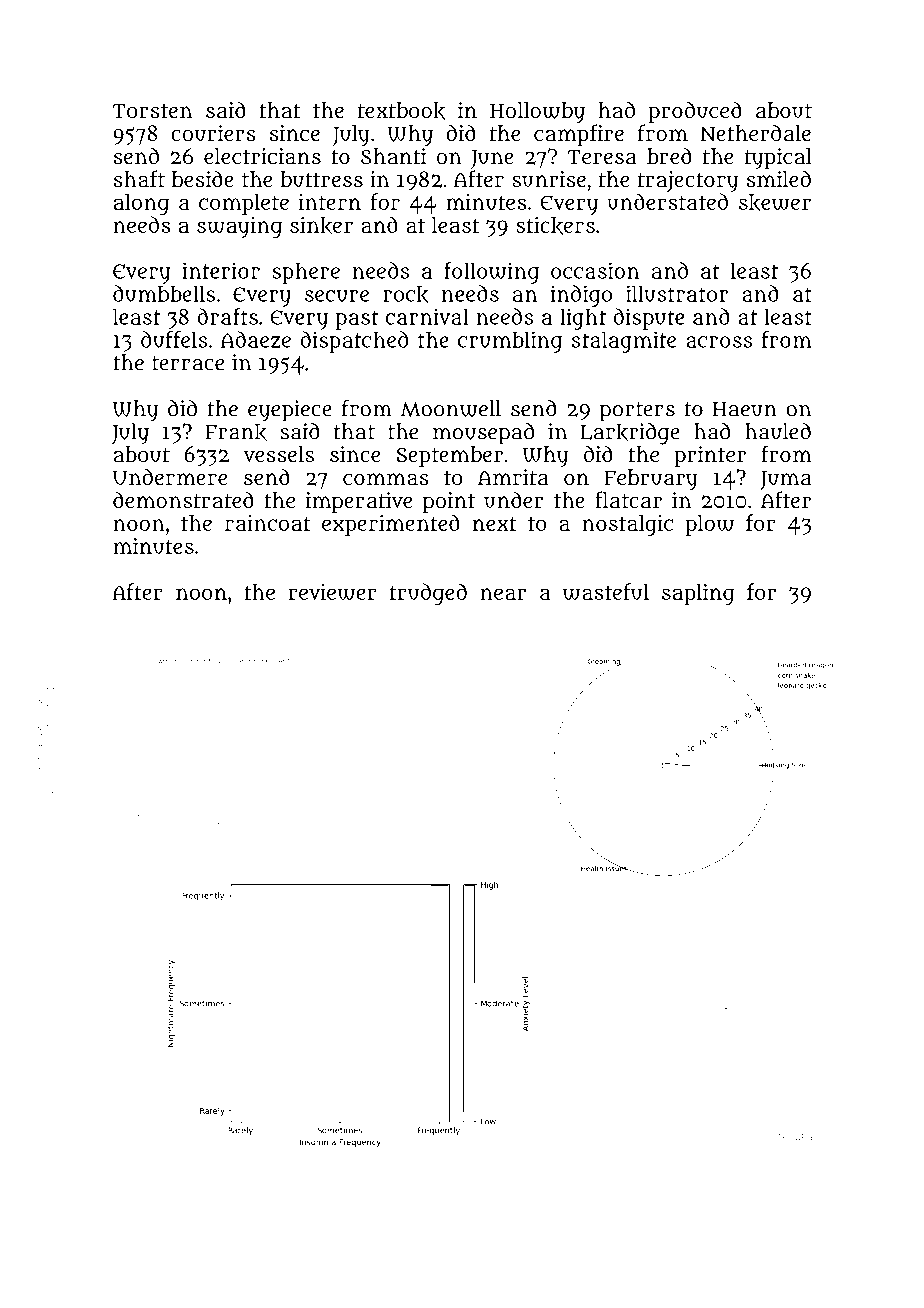 This screenshot has width=924, height=1308. What do you see at coordinates (677, 293) in the screenshot?
I see `illustrator` at bounding box center [677, 293].
